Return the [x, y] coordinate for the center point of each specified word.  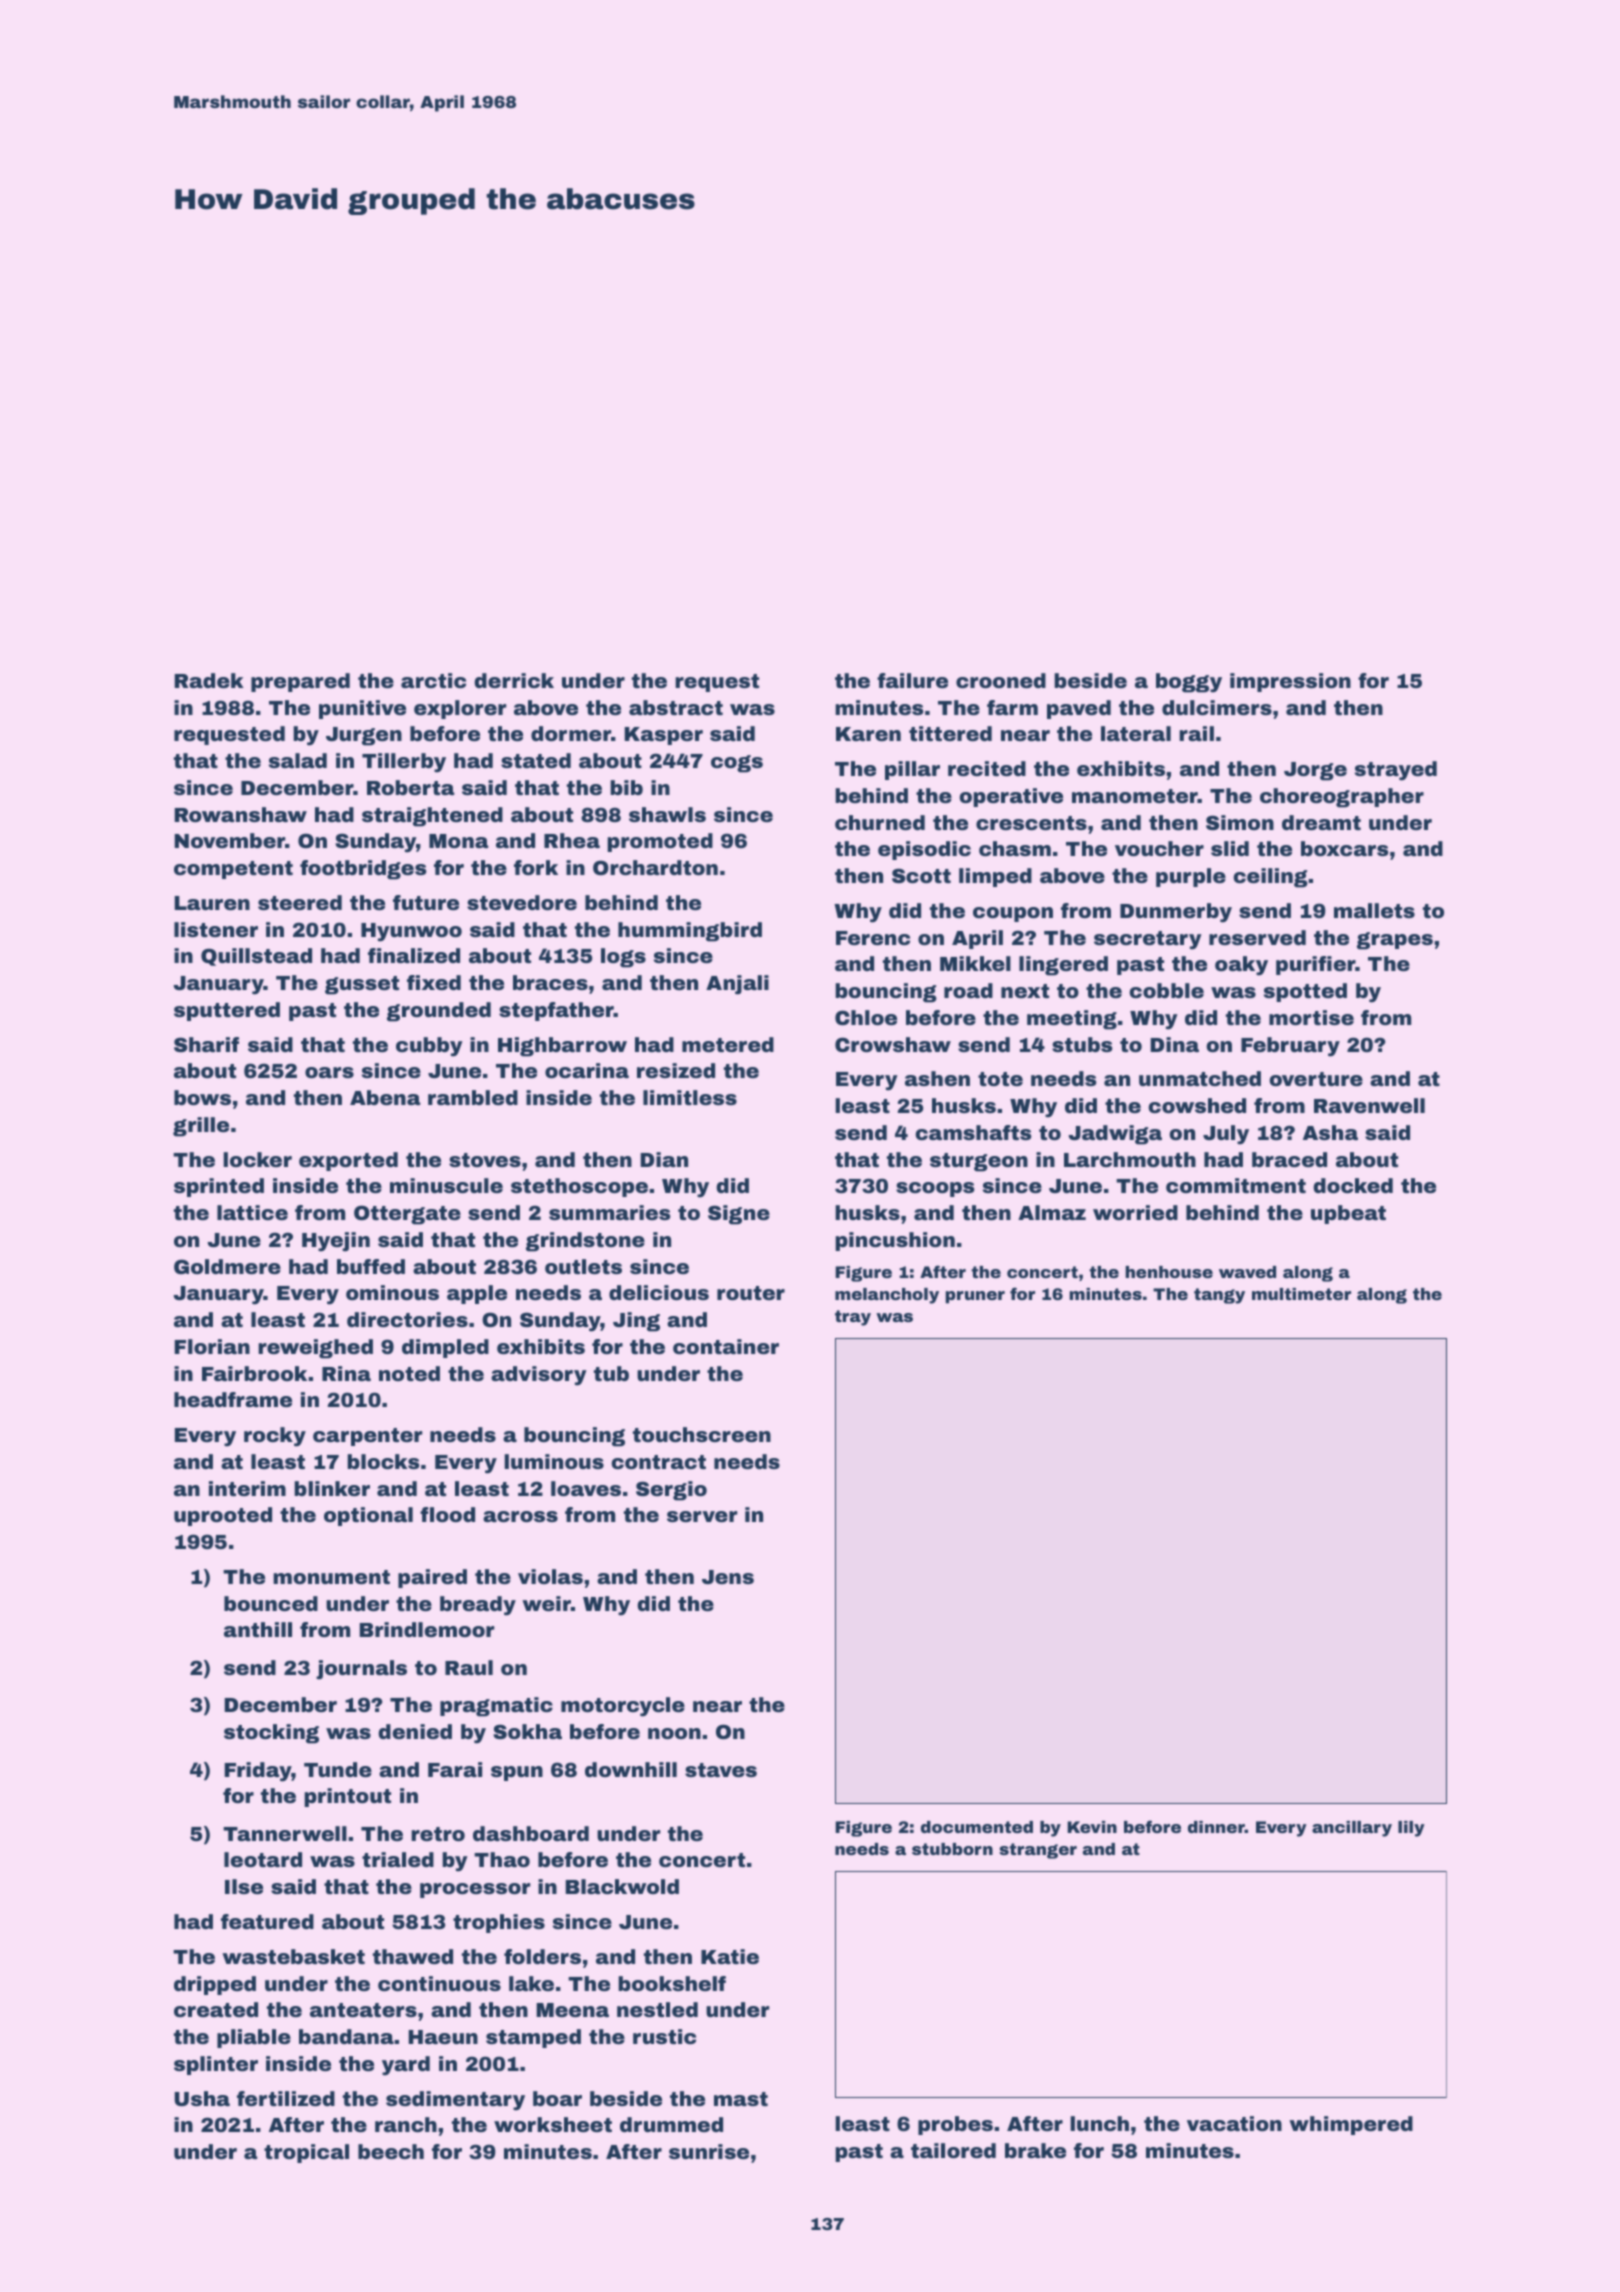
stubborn [952, 1849]
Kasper [664, 736]
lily [1411, 1829]
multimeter [1301, 1294]
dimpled [445, 1348]
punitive [362, 709]
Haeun [443, 2037]
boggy [1189, 683]
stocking [271, 1734]
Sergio [671, 1491]
